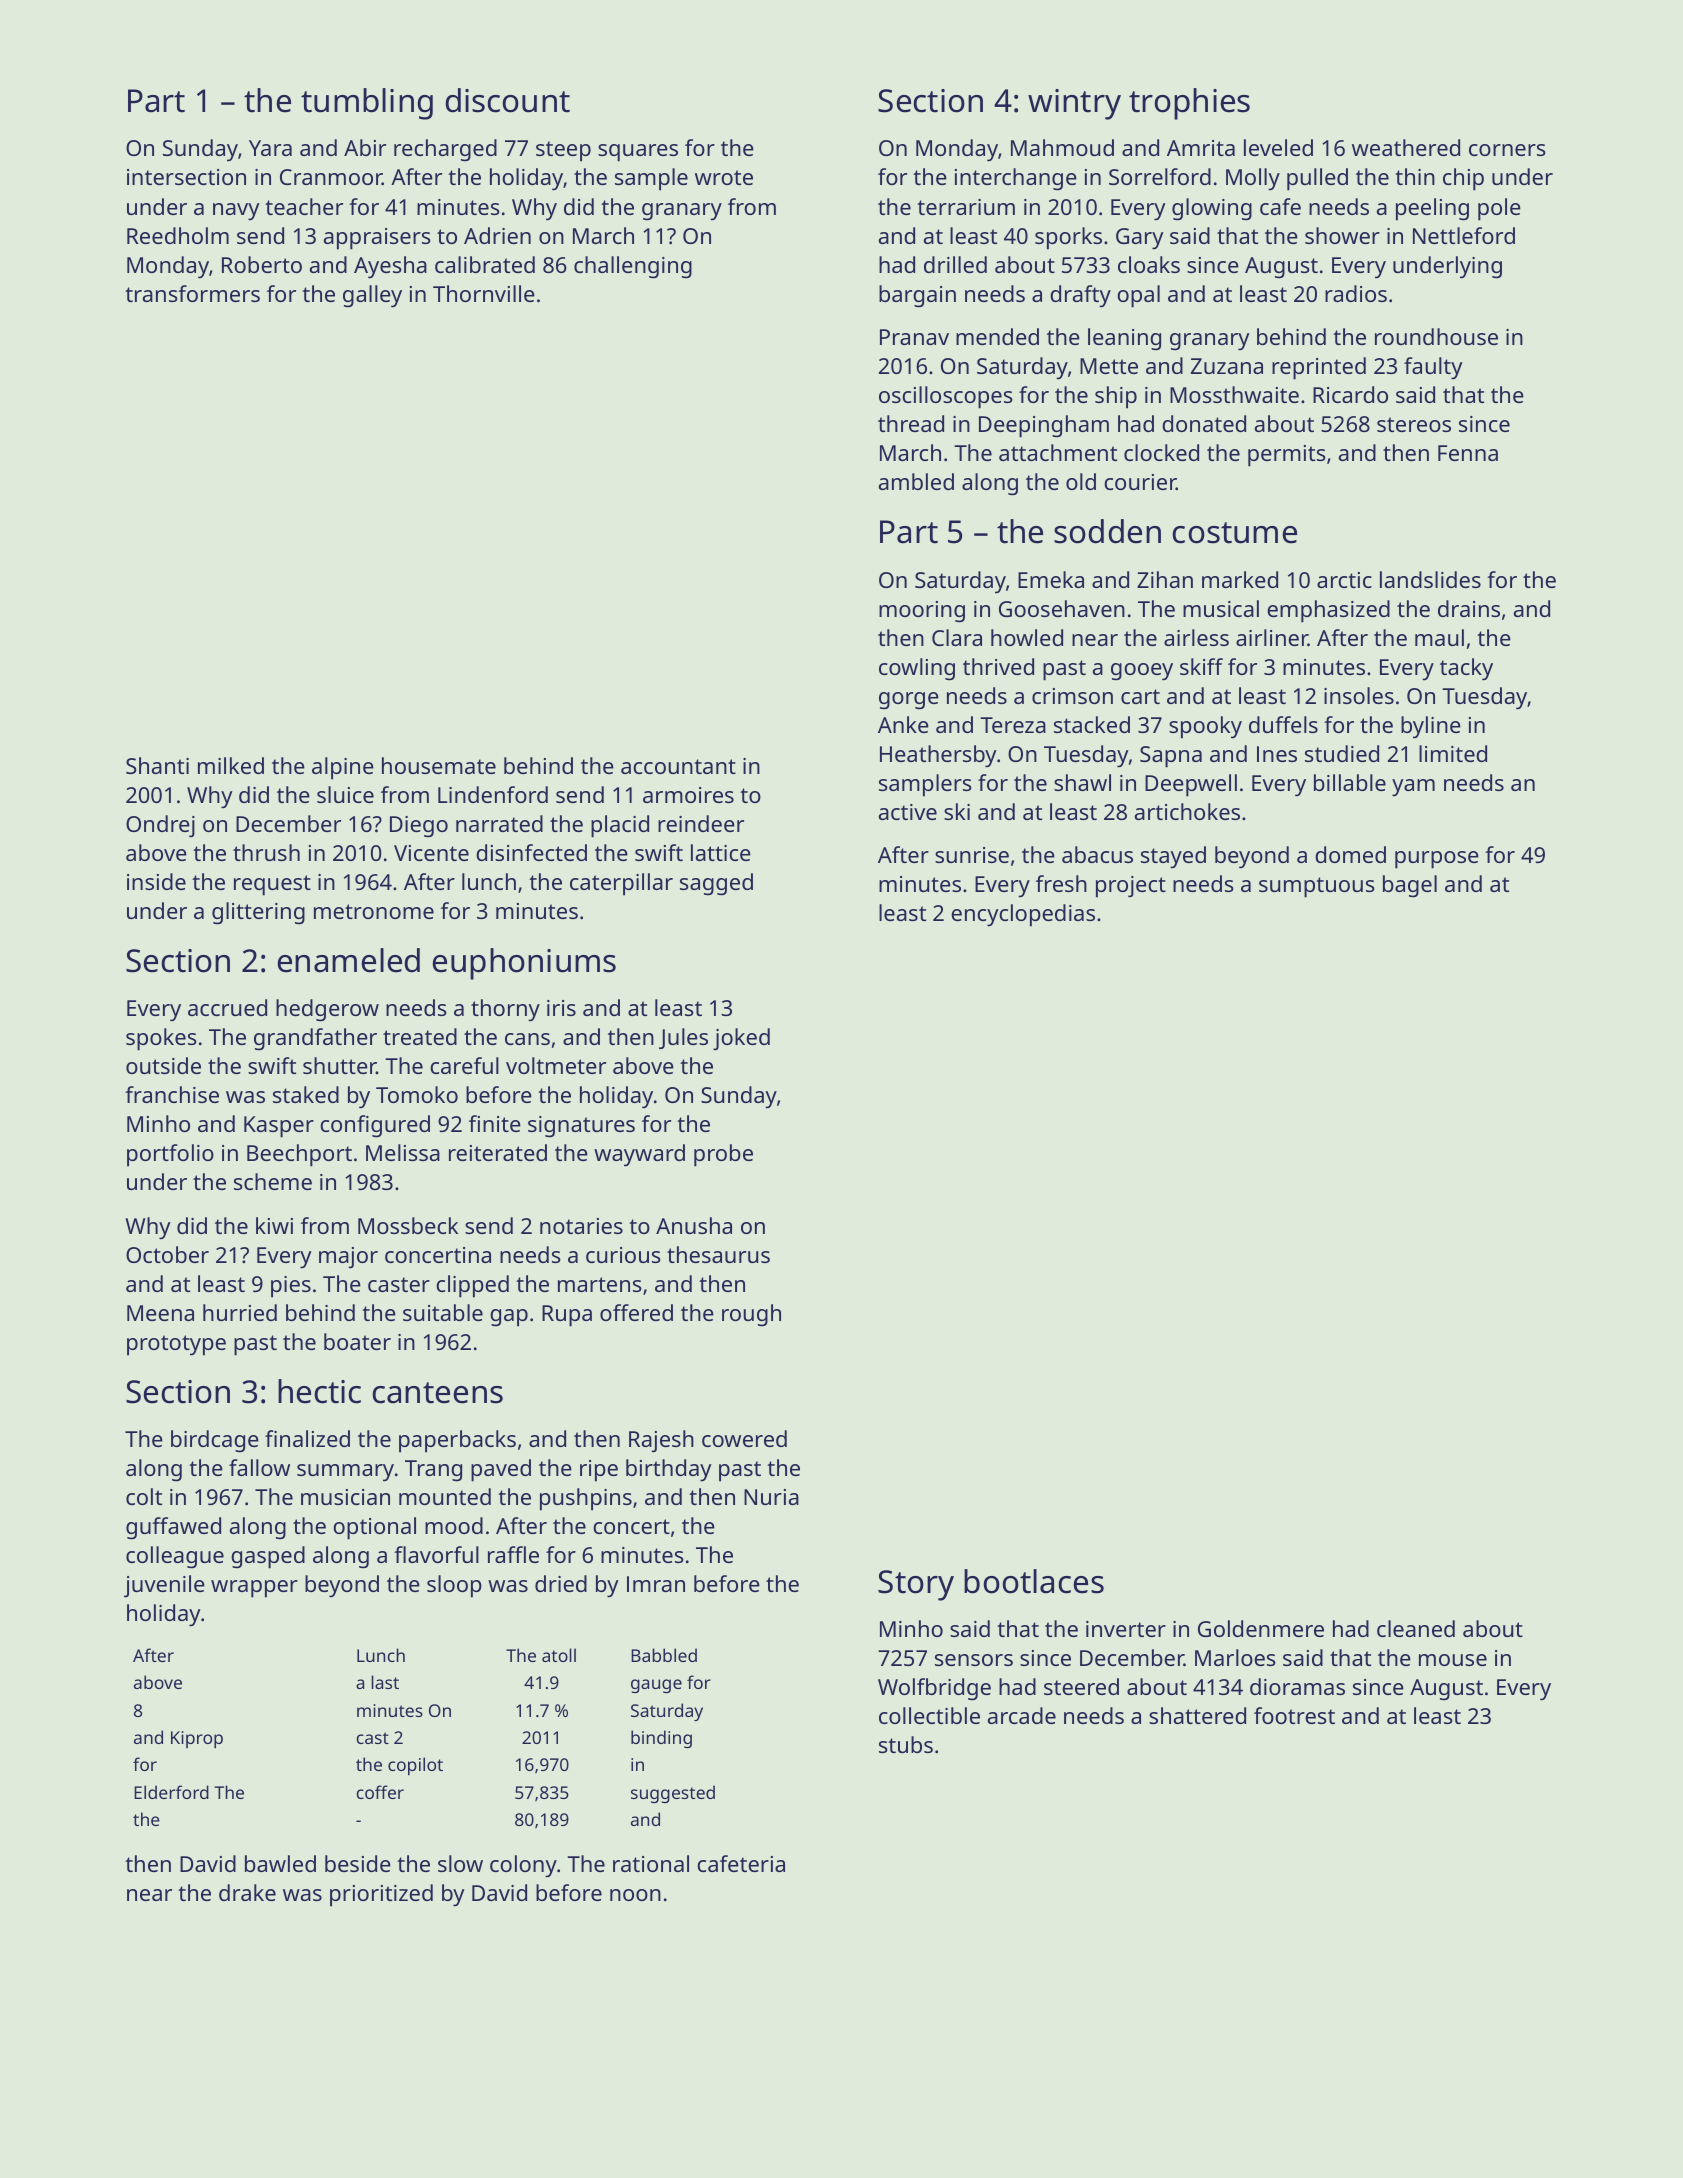 This image has width=1683, height=2178. Describe the element at coordinates (1342, 753) in the image. I see `studied` at that location.
